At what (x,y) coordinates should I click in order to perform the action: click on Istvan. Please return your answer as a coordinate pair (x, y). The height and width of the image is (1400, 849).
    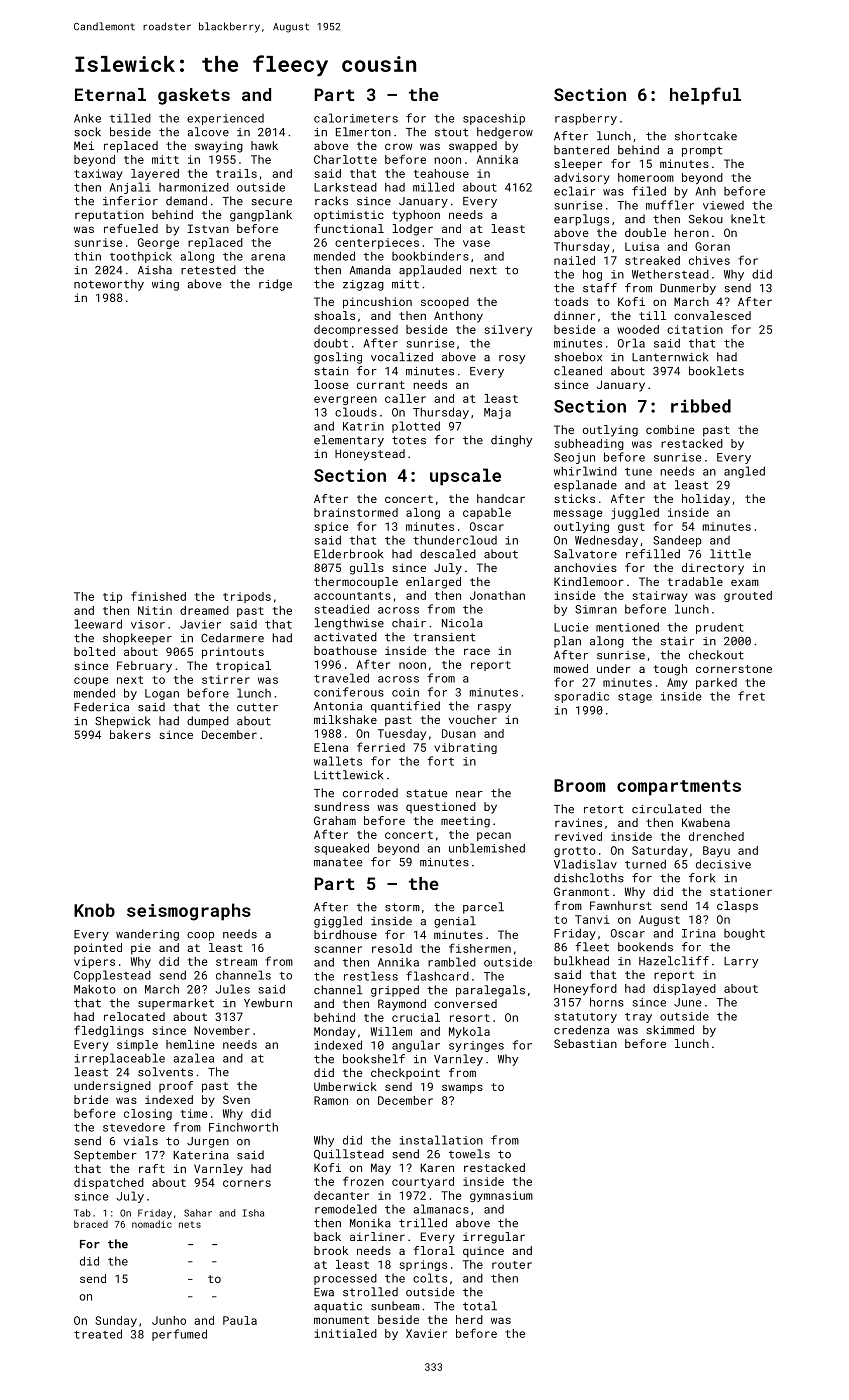
    Looking at the image, I should click on (208, 228).
